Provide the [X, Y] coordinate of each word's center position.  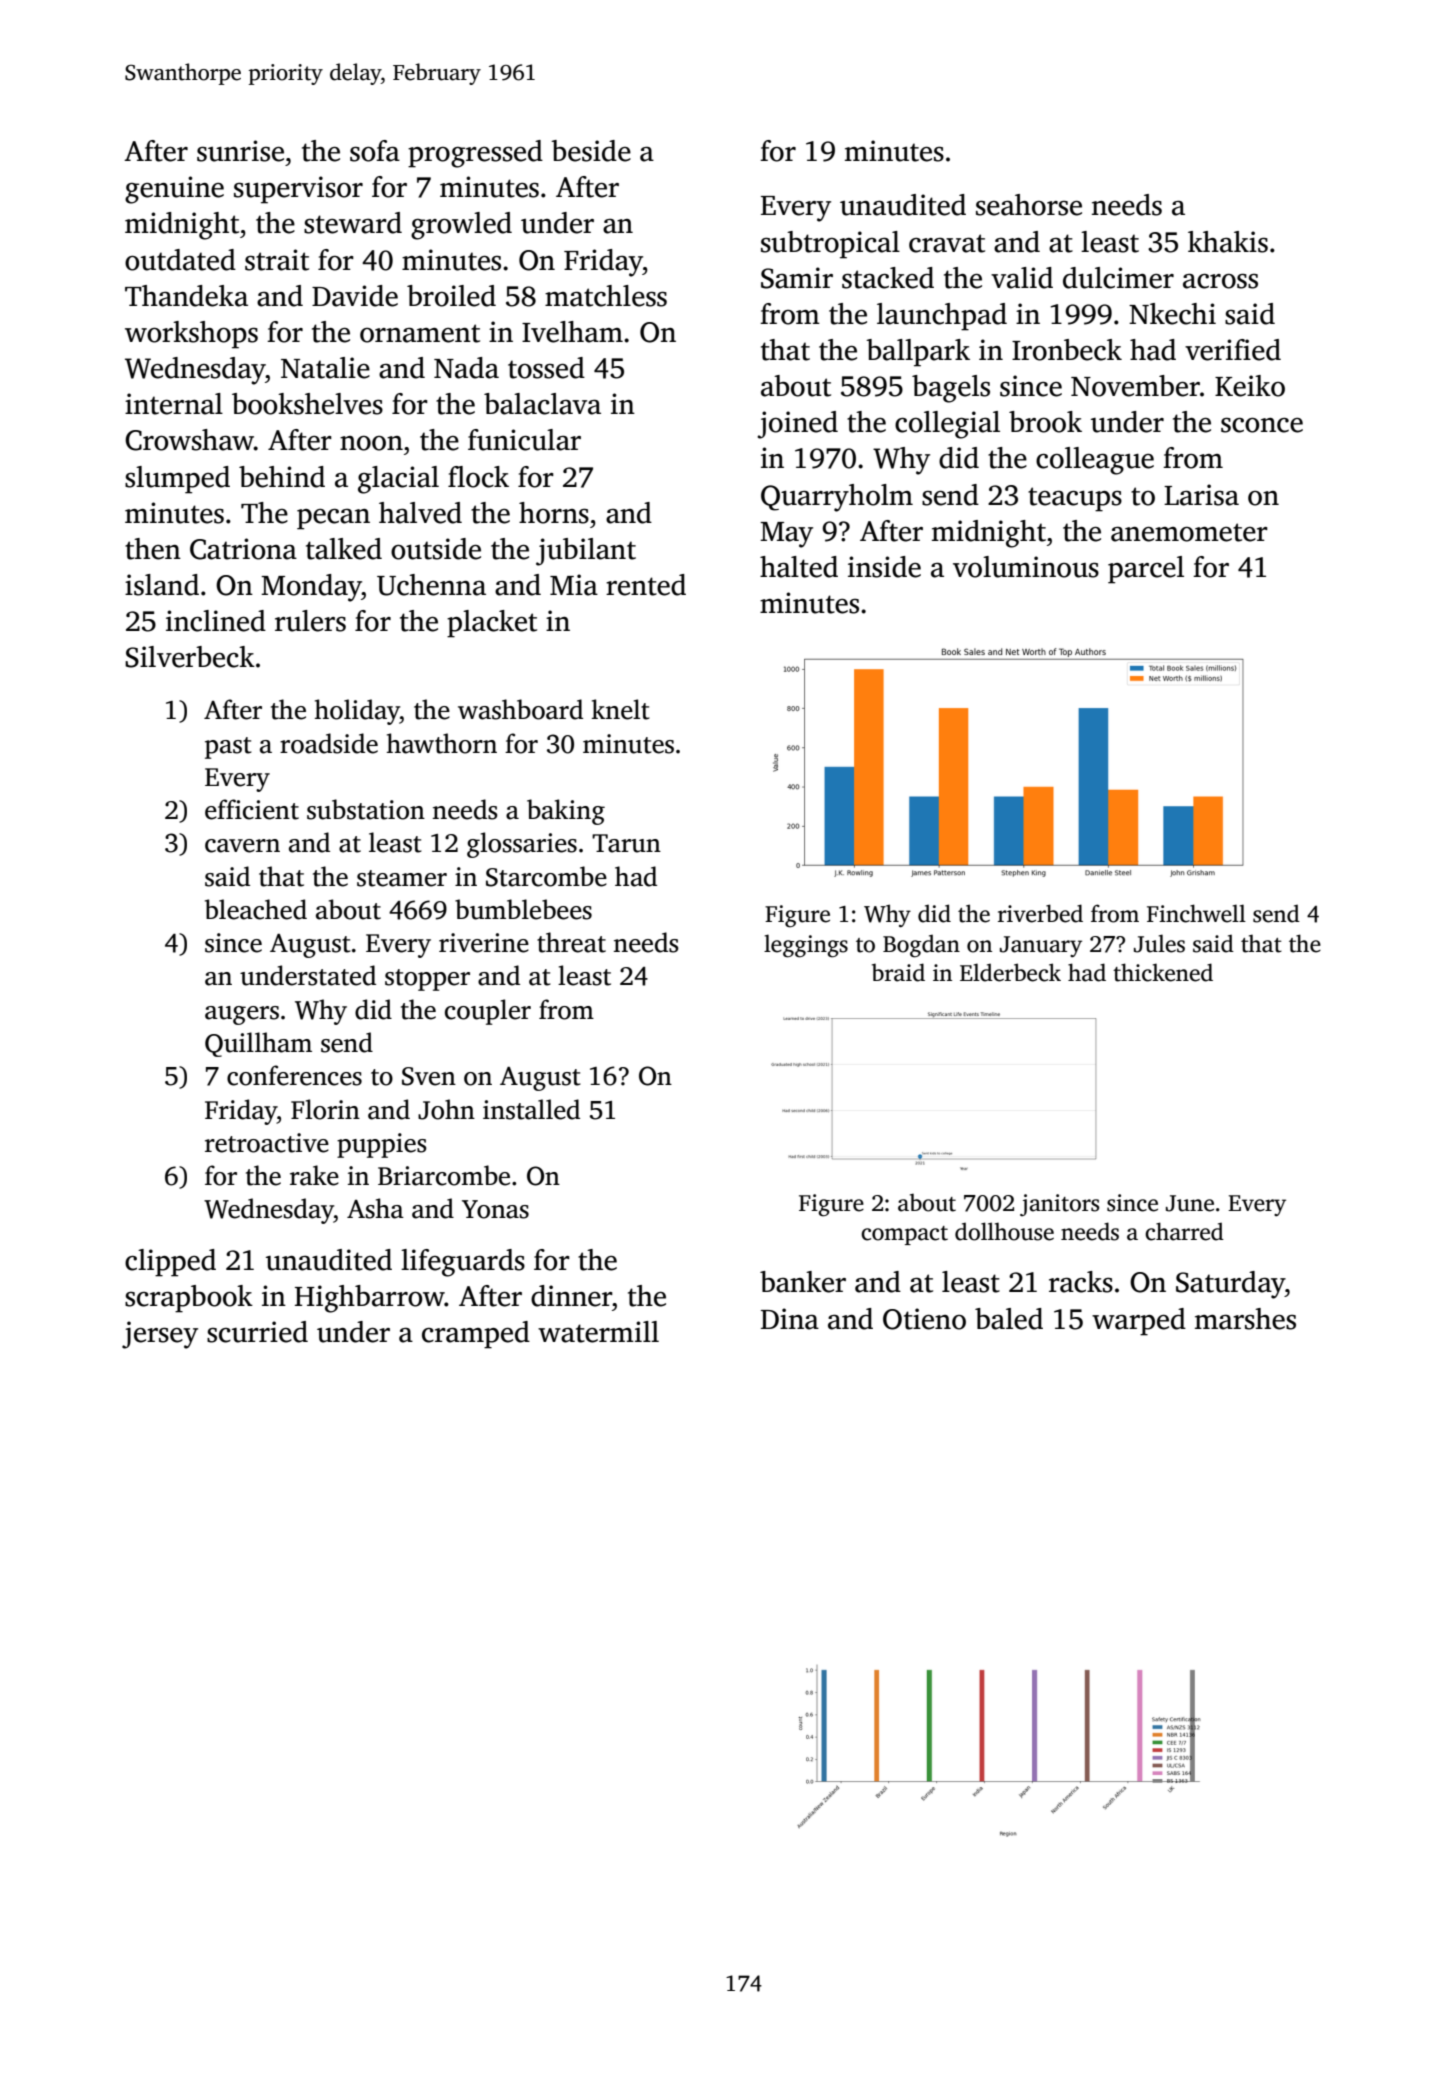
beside [591, 151]
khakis [1228, 242]
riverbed [1040, 913]
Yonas [495, 1209]
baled [1009, 1319]
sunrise [240, 151]
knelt [621, 709]
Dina [790, 1319]
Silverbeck [190, 657]
